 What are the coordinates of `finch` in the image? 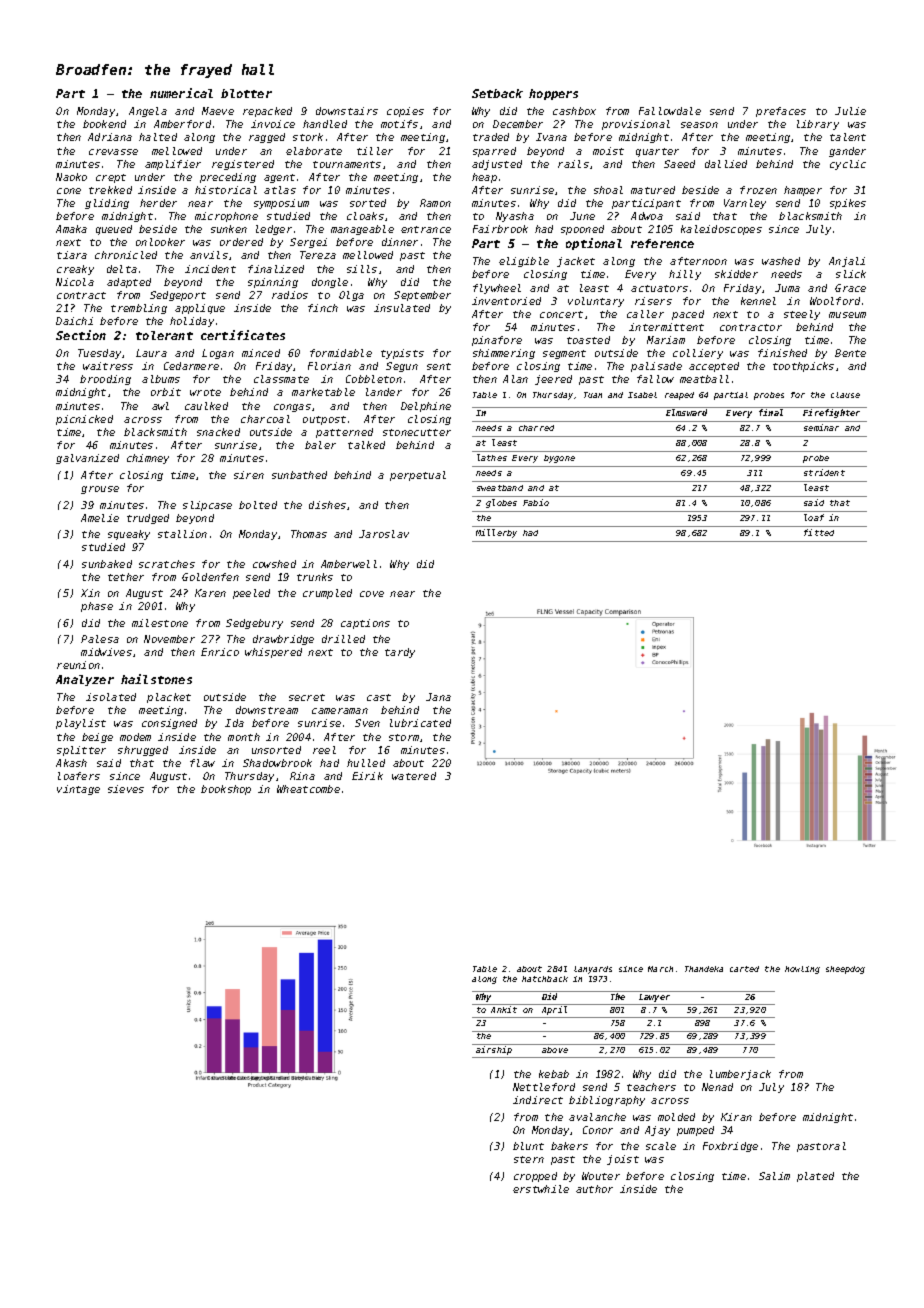 It's located at (323, 308).
